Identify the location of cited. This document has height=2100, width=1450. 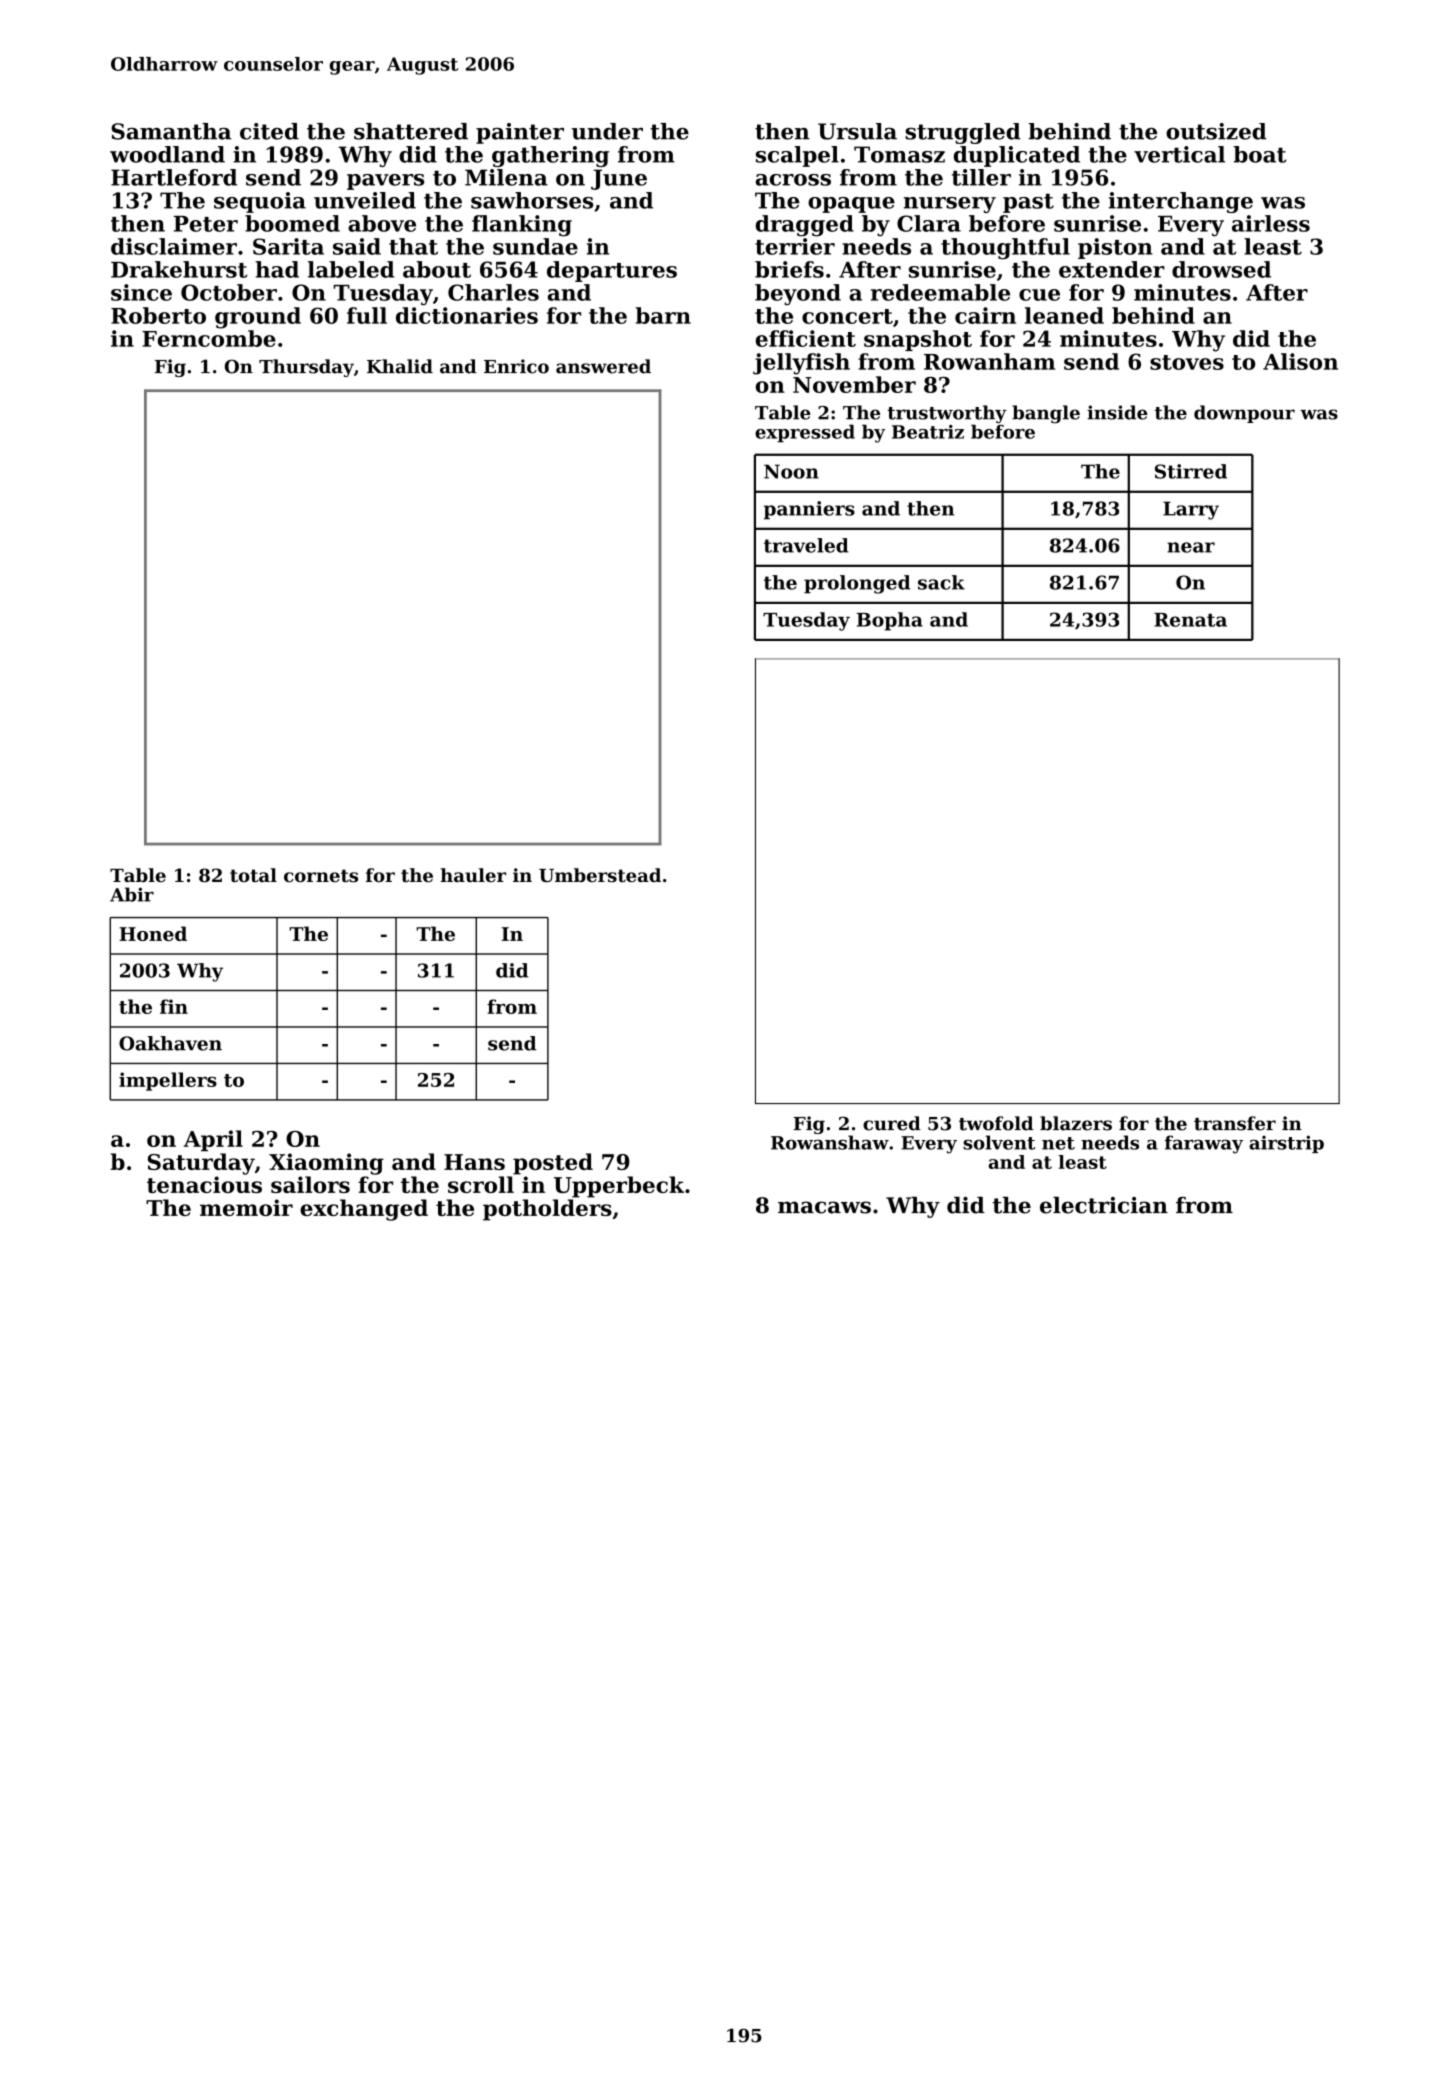
(269, 131).
